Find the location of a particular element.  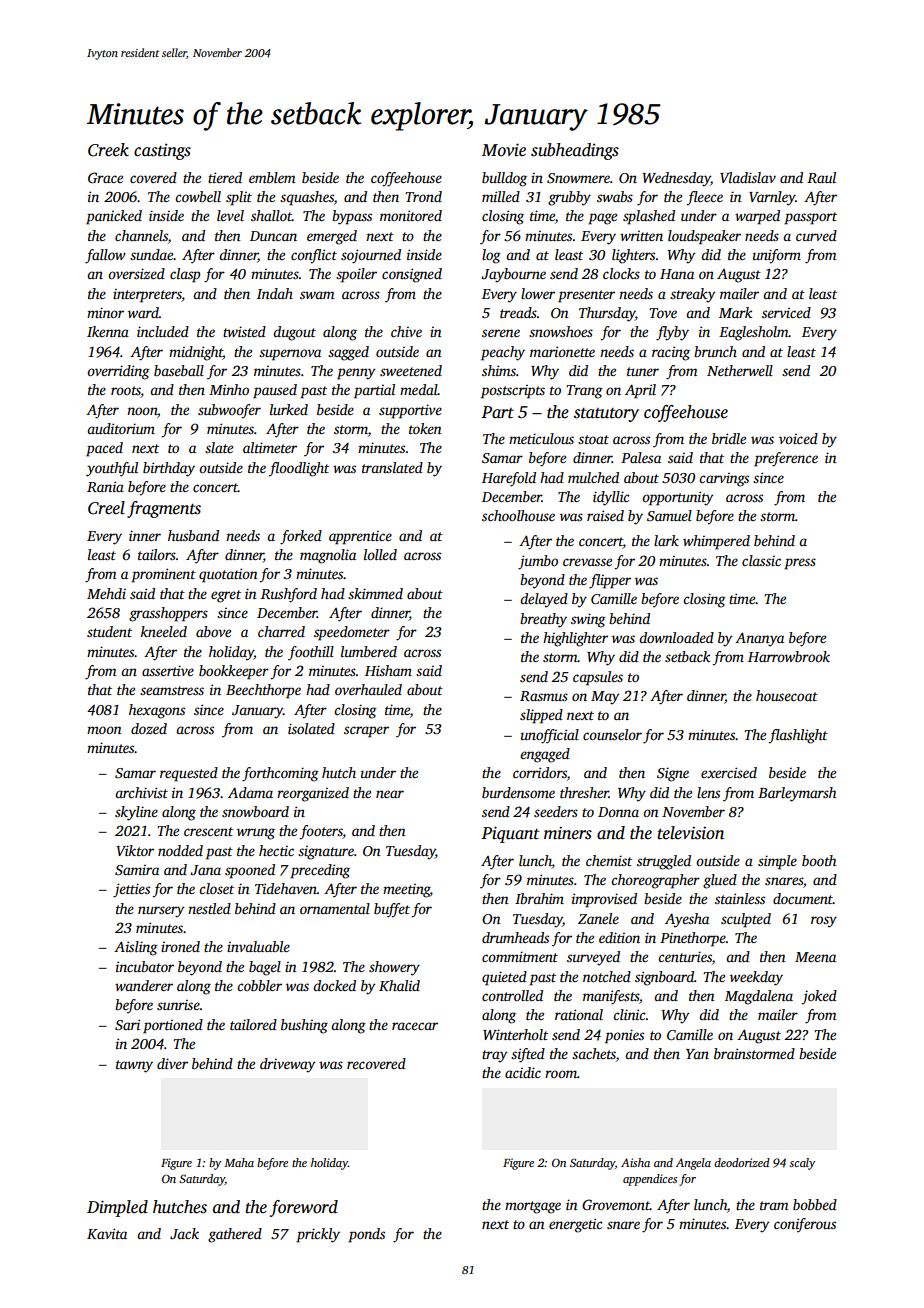

tailored is located at coordinates (253, 1024).
